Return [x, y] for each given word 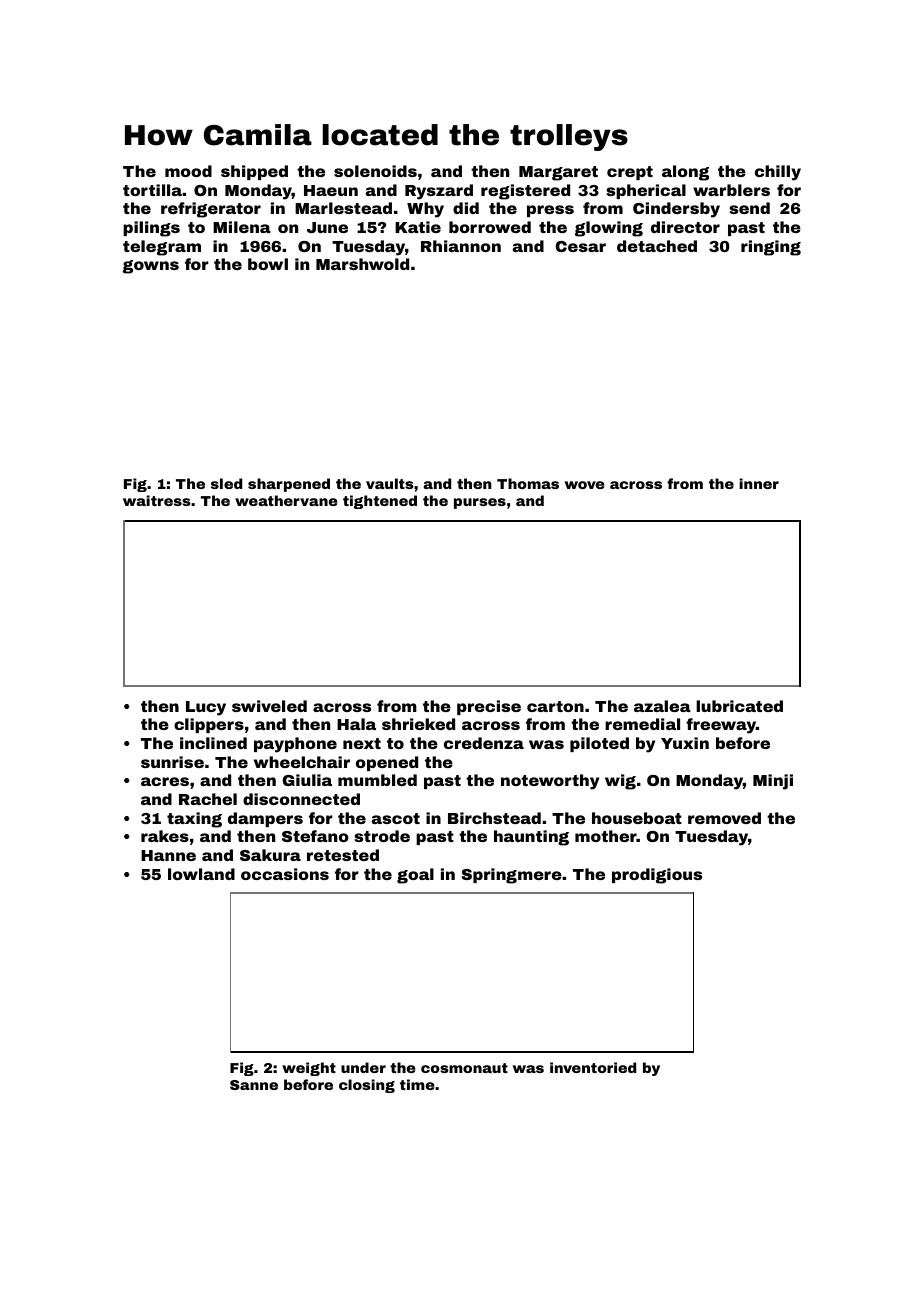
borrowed [490, 227]
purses [480, 503]
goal [415, 876]
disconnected [301, 799]
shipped [254, 172]
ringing [771, 248]
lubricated [739, 706]
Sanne [254, 1085]
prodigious [657, 876]
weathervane [286, 500]
